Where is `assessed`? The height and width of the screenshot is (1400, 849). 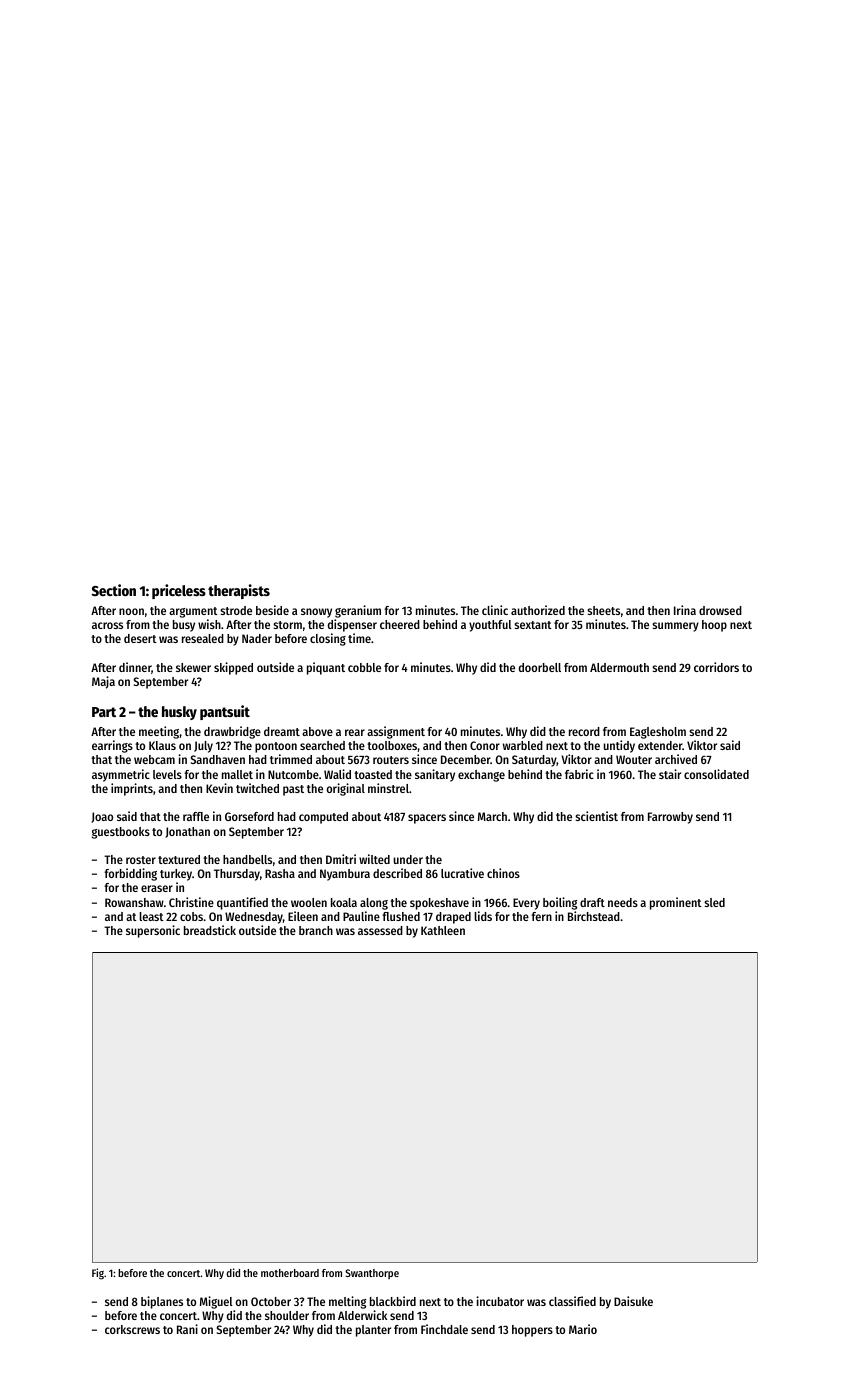
assessed is located at coordinates (380, 930).
